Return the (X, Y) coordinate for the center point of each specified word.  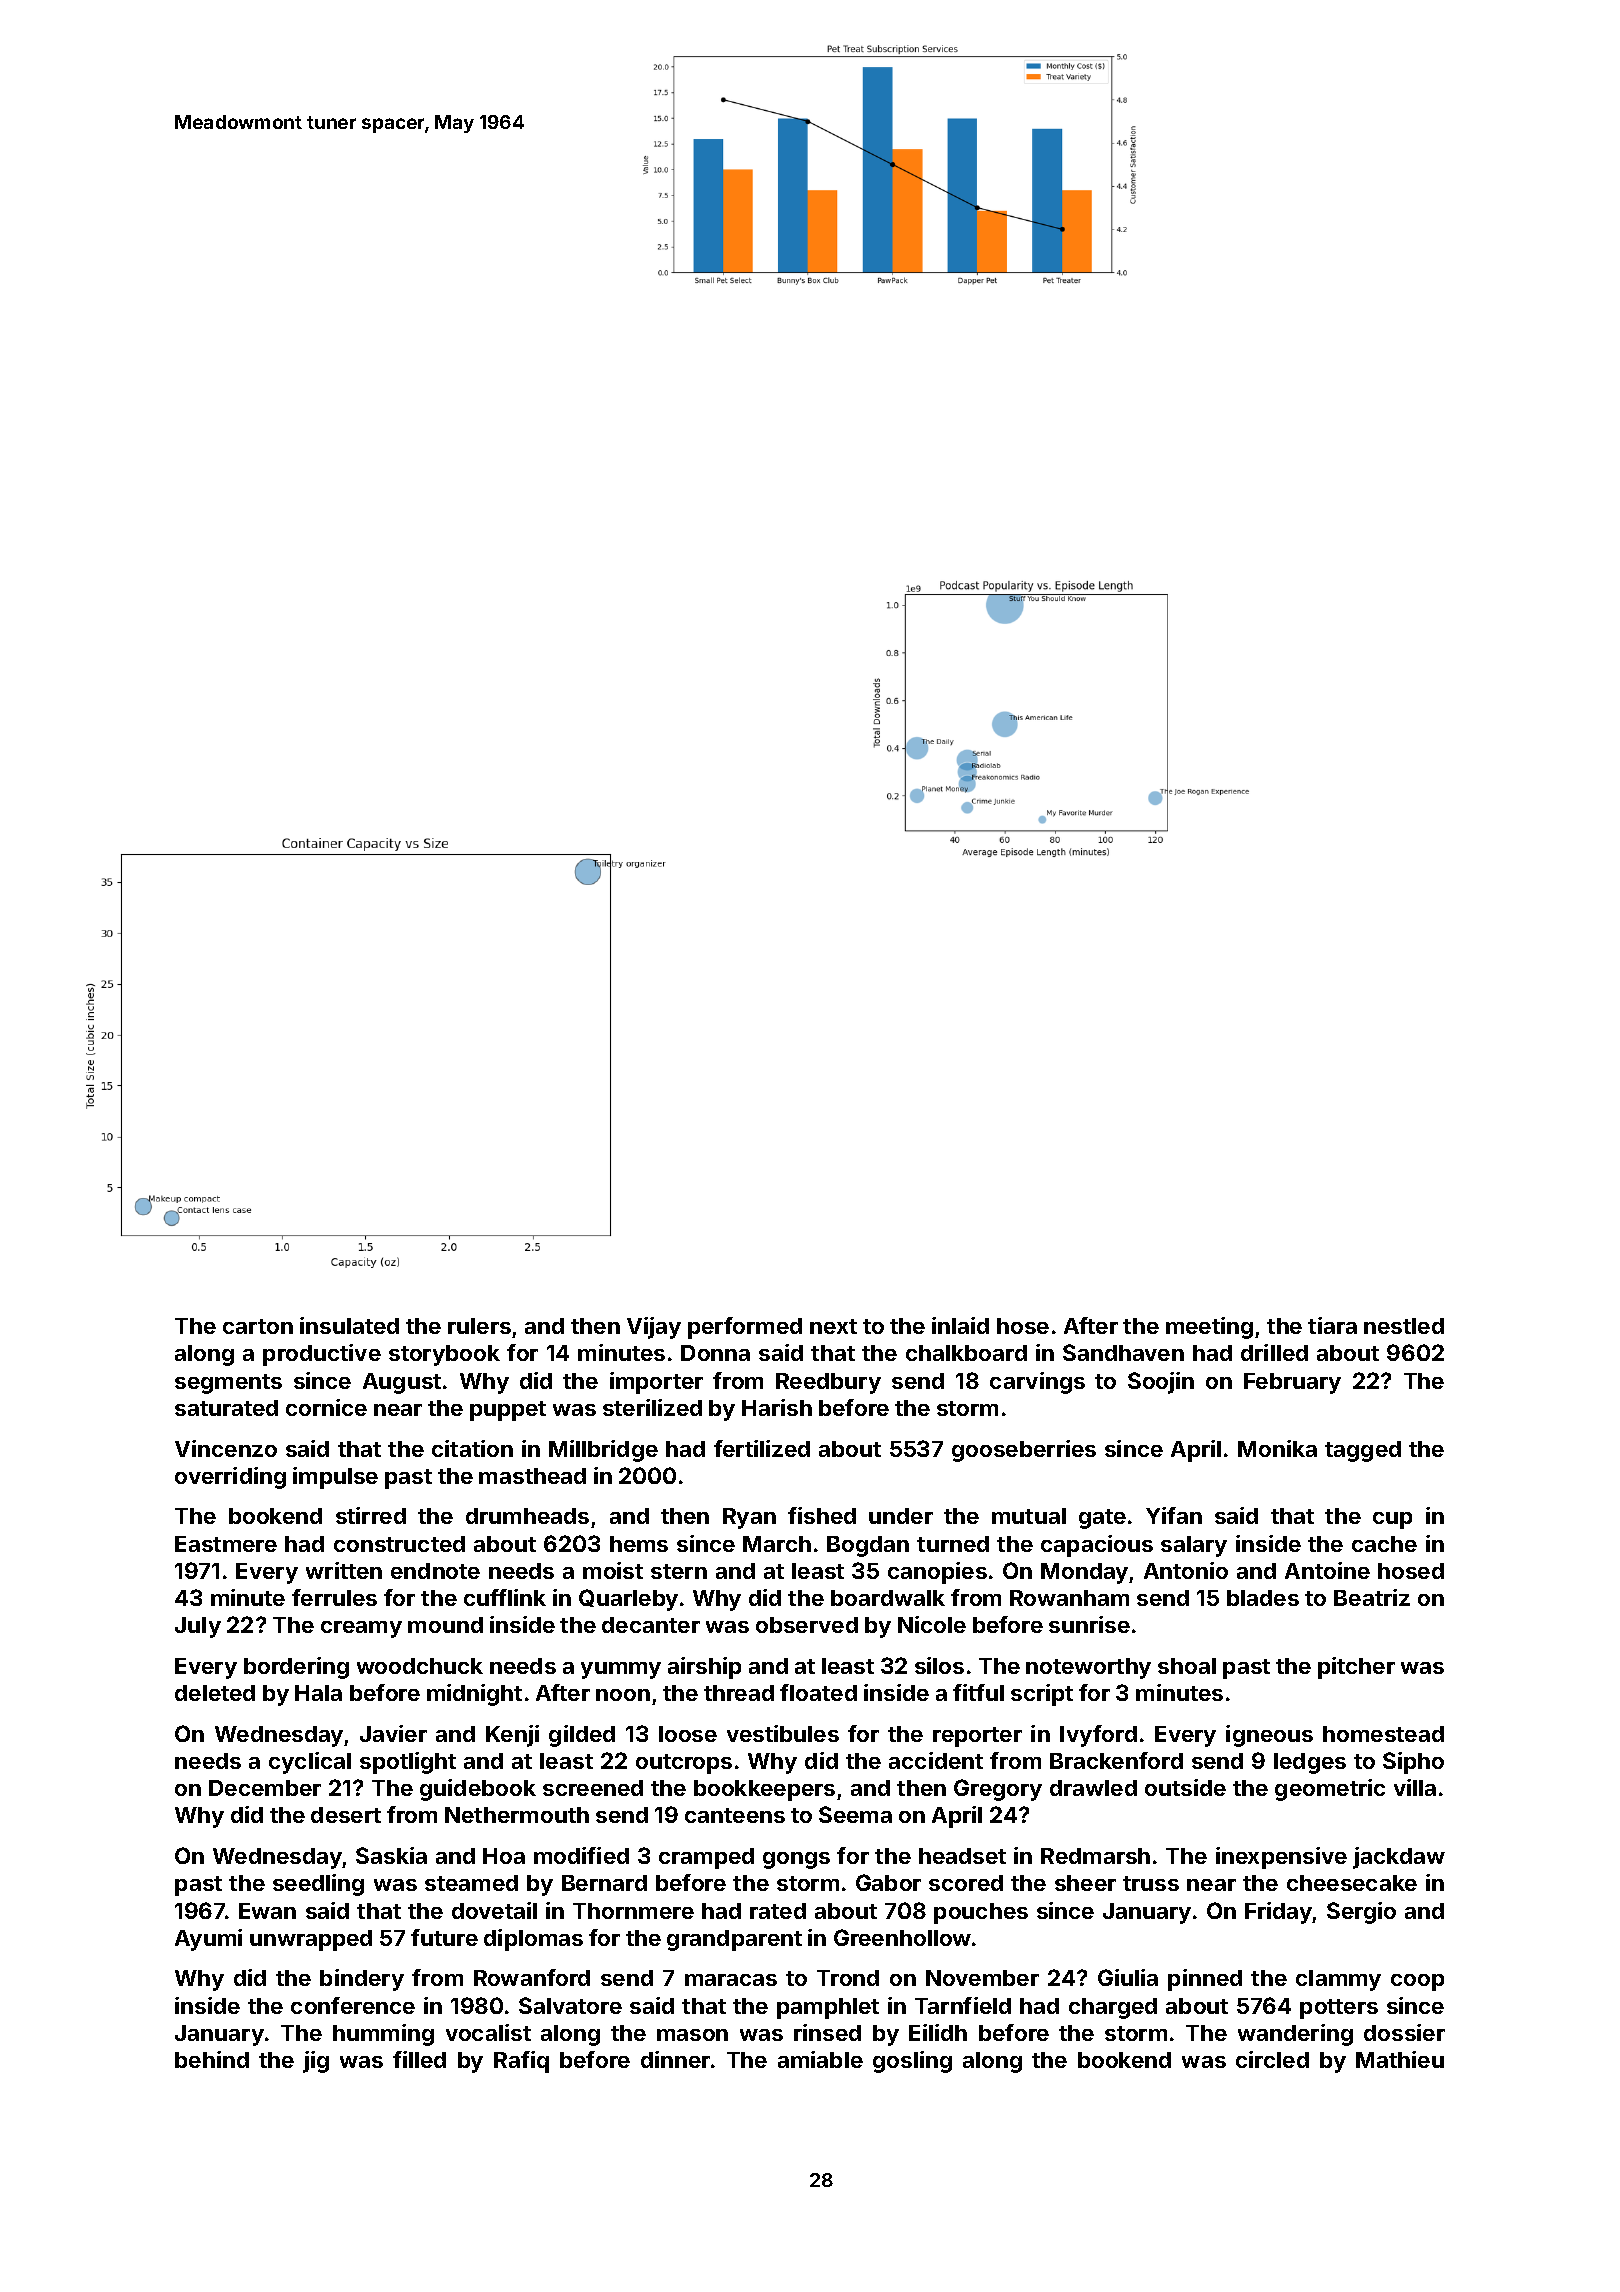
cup (1392, 1520)
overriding (230, 1478)
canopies (937, 1573)
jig (316, 2062)
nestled (1404, 1326)
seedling (318, 1885)
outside (1185, 1787)
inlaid (960, 1325)
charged (1113, 2008)
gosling (912, 2062)
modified (581, 1855)
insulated (349, 1325)
